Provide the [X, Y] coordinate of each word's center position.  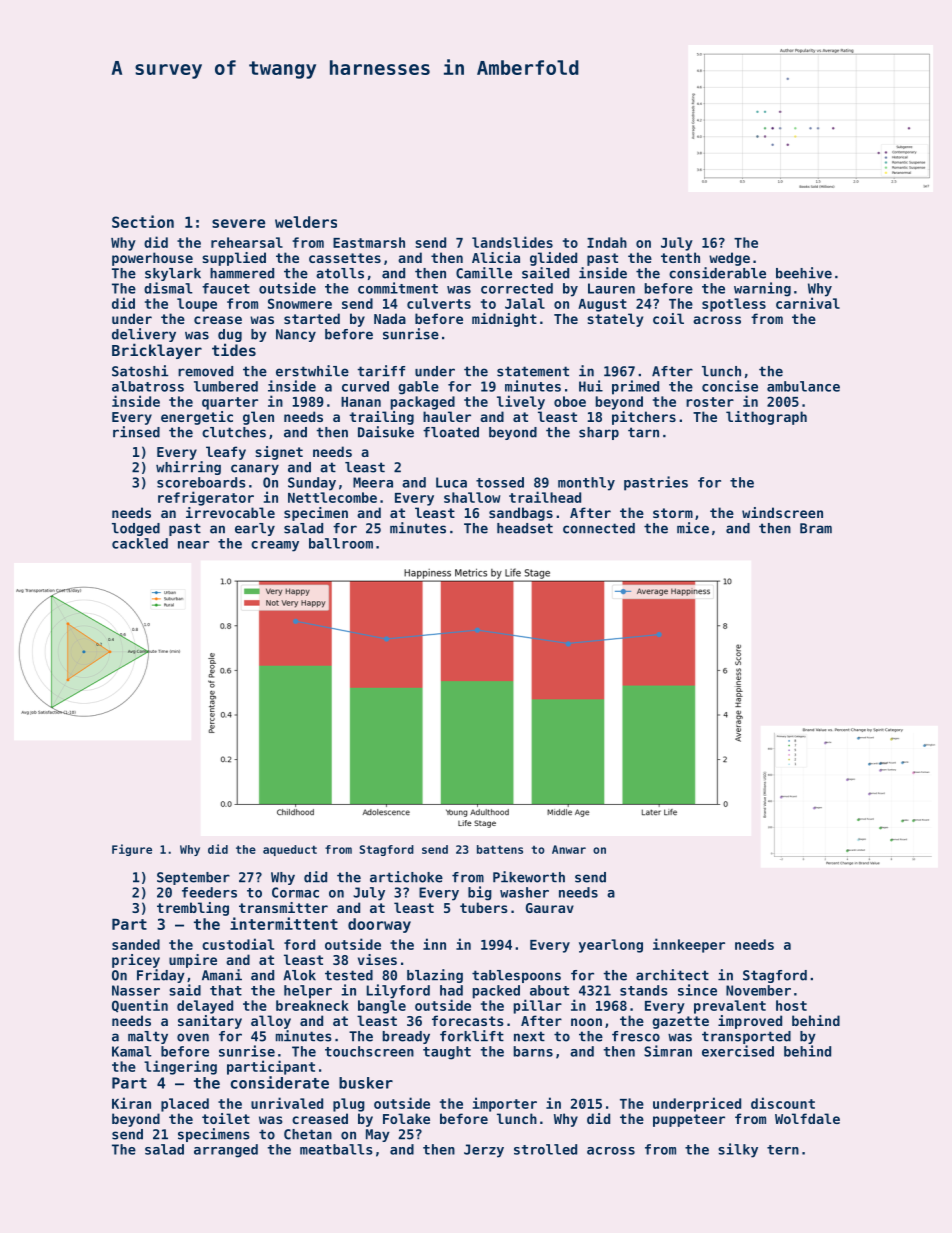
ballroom [341, 543]
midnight [504, 320]
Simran [668, 1051]
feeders [209, 892]
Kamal [132, 1051]
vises [377, 959]
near [193, 545]
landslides [512, 242]
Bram [816, 528]
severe [238, 223]
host [791, 1005]
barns [533, 1051]
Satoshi [140, 371]
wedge [729, 259]
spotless [734, 305]
